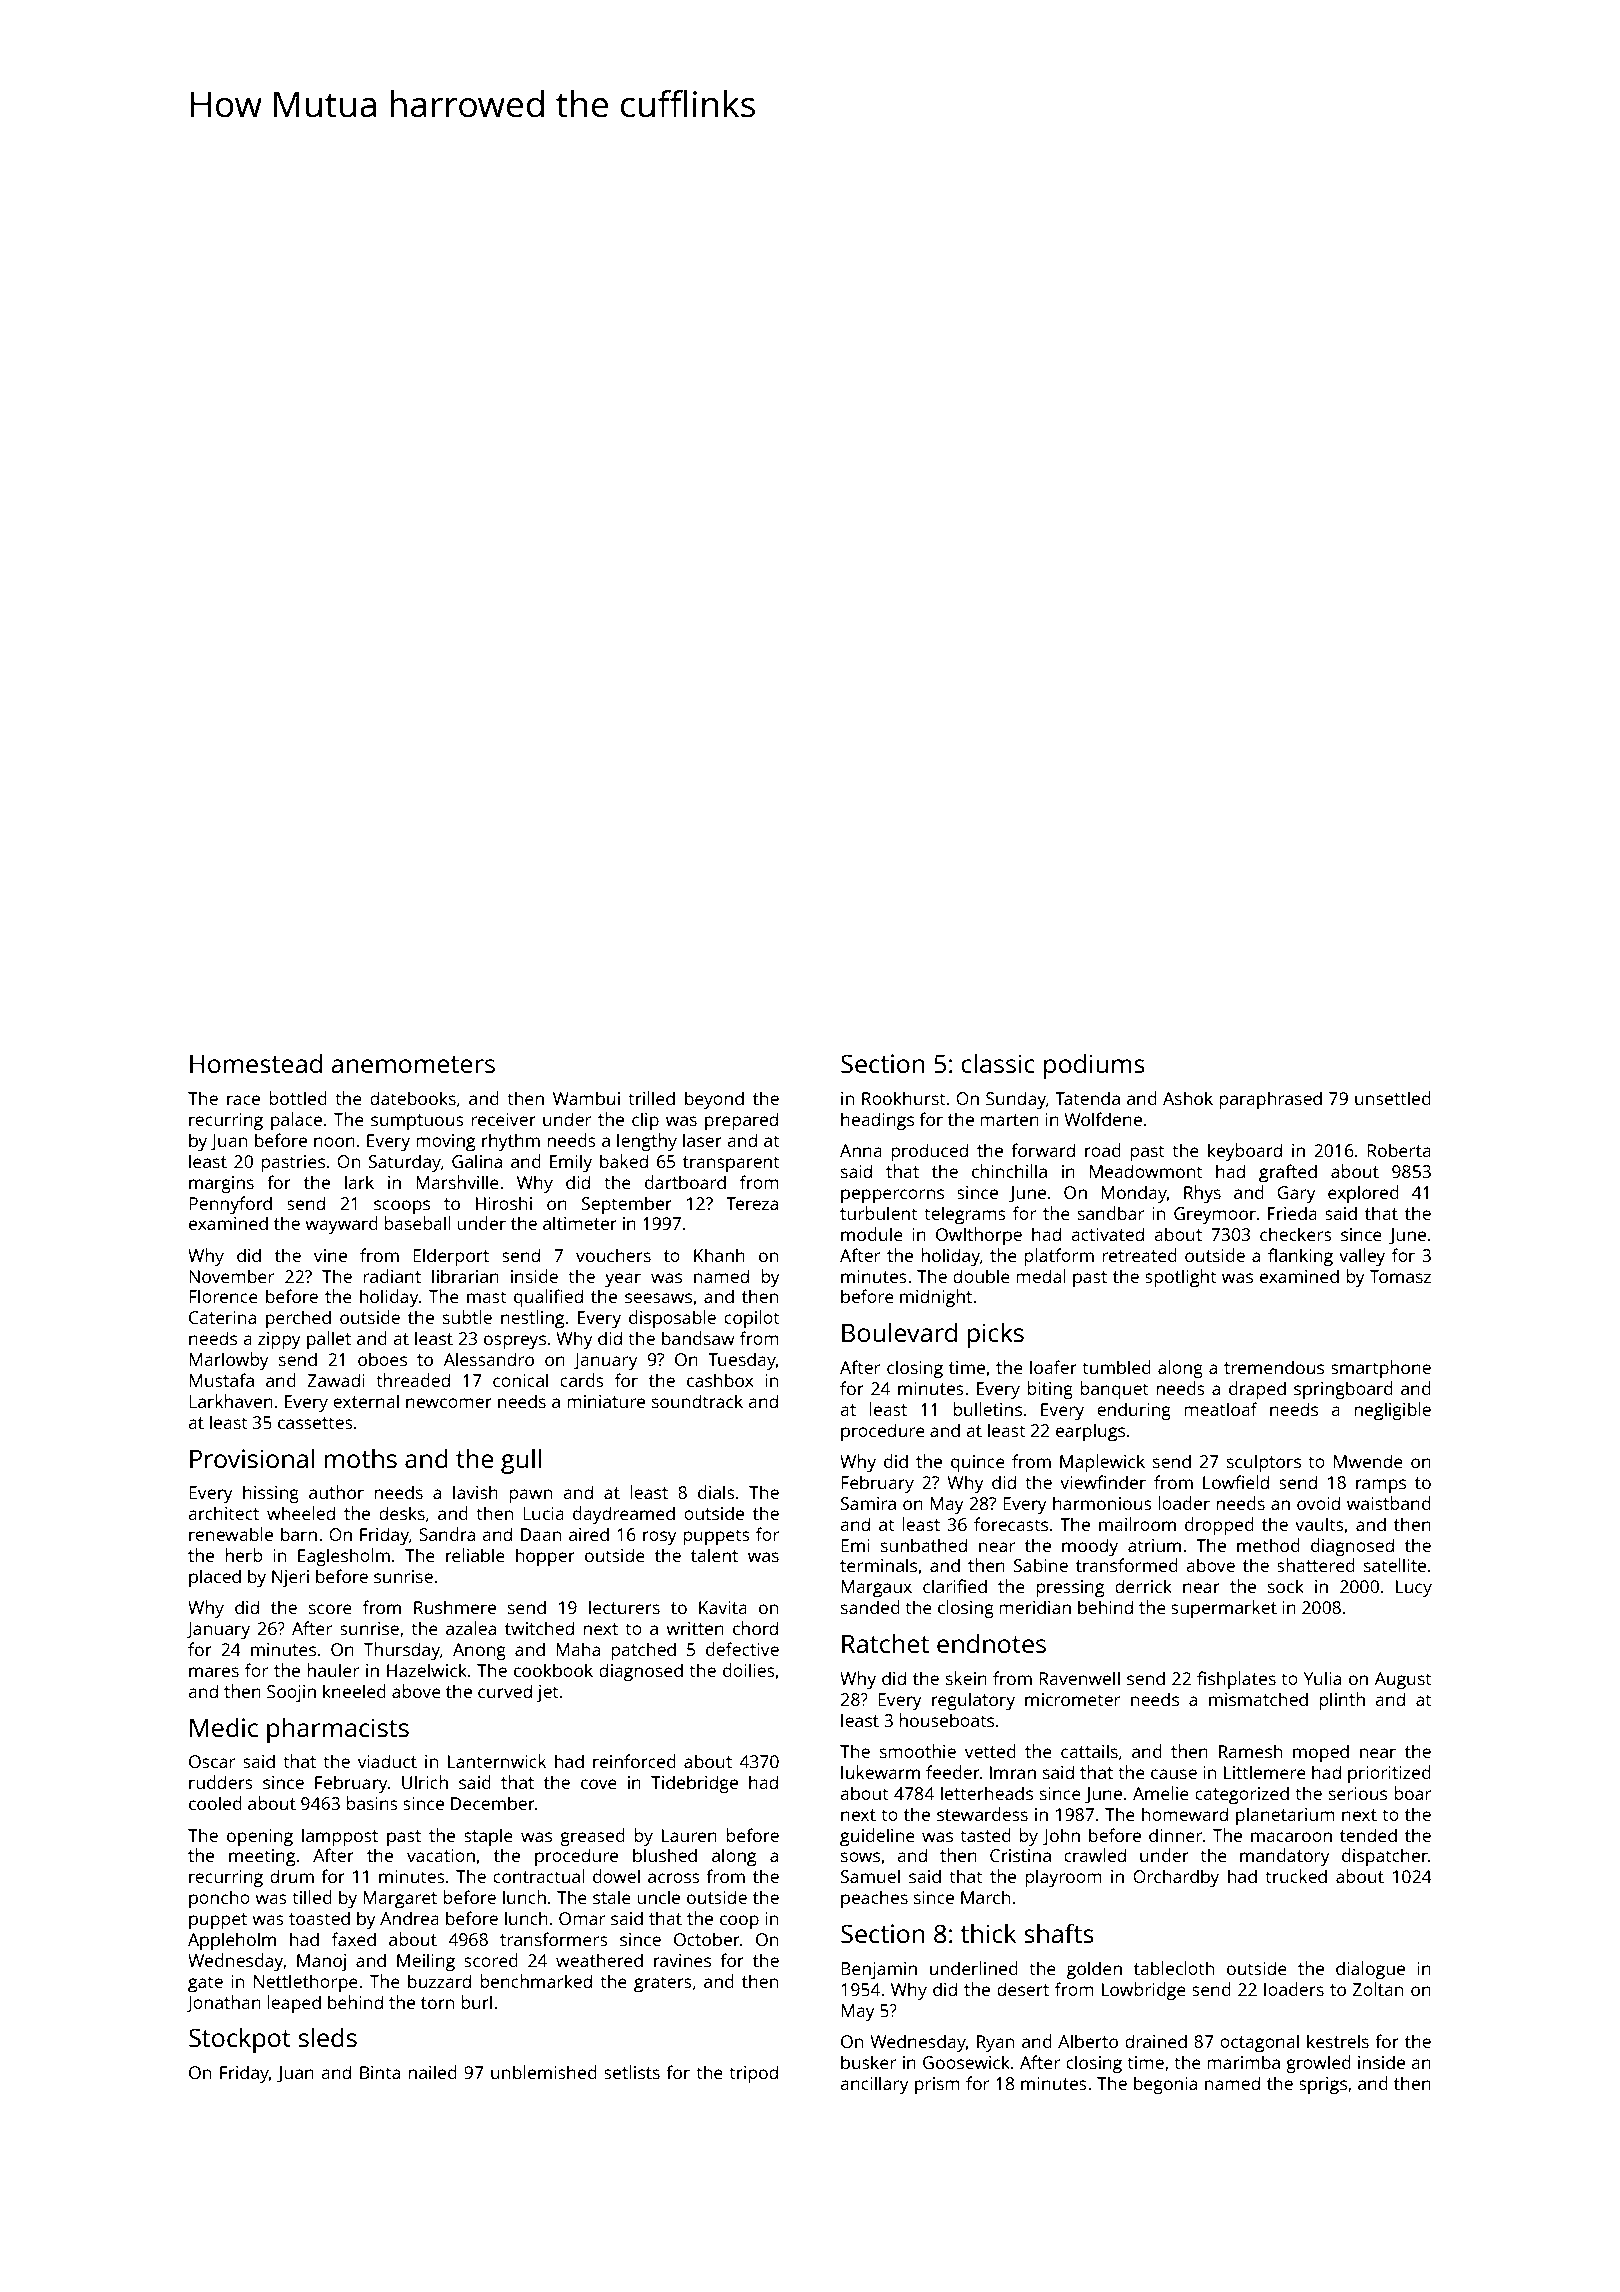 This screenshot has height=2292, width=1620. What do you see at coordinates (1414, 1588) in the screenshot?
I see `Lucy` at bounding box center [1414, 1588].
